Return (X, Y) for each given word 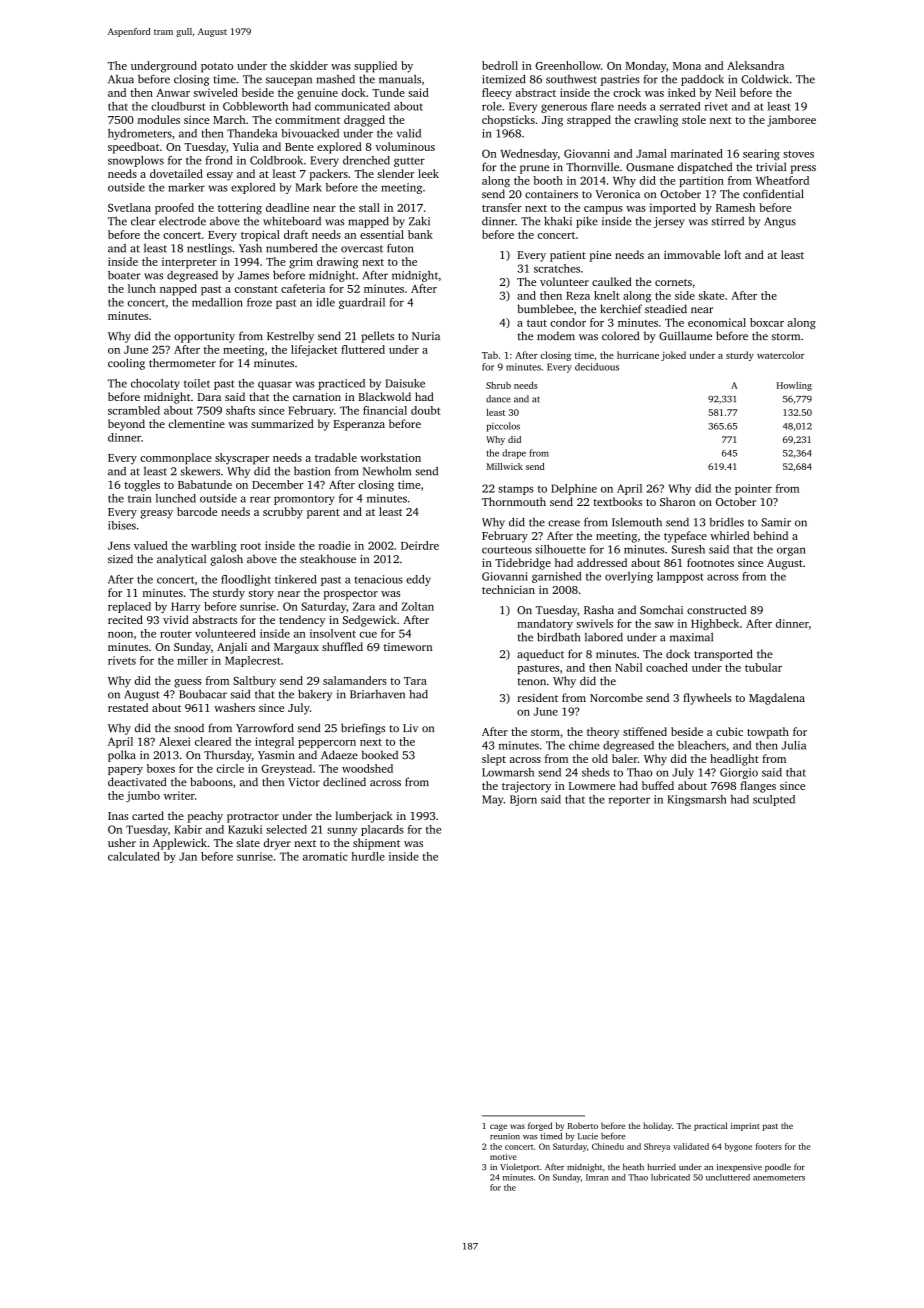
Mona (687, 66)
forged (540, 1126)
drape (514, 454)
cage (498, 1127)
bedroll (500, 65)
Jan (188, 856)
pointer (753, 489)
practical (710, 1126)
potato (217, 68)
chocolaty (155, 384)
